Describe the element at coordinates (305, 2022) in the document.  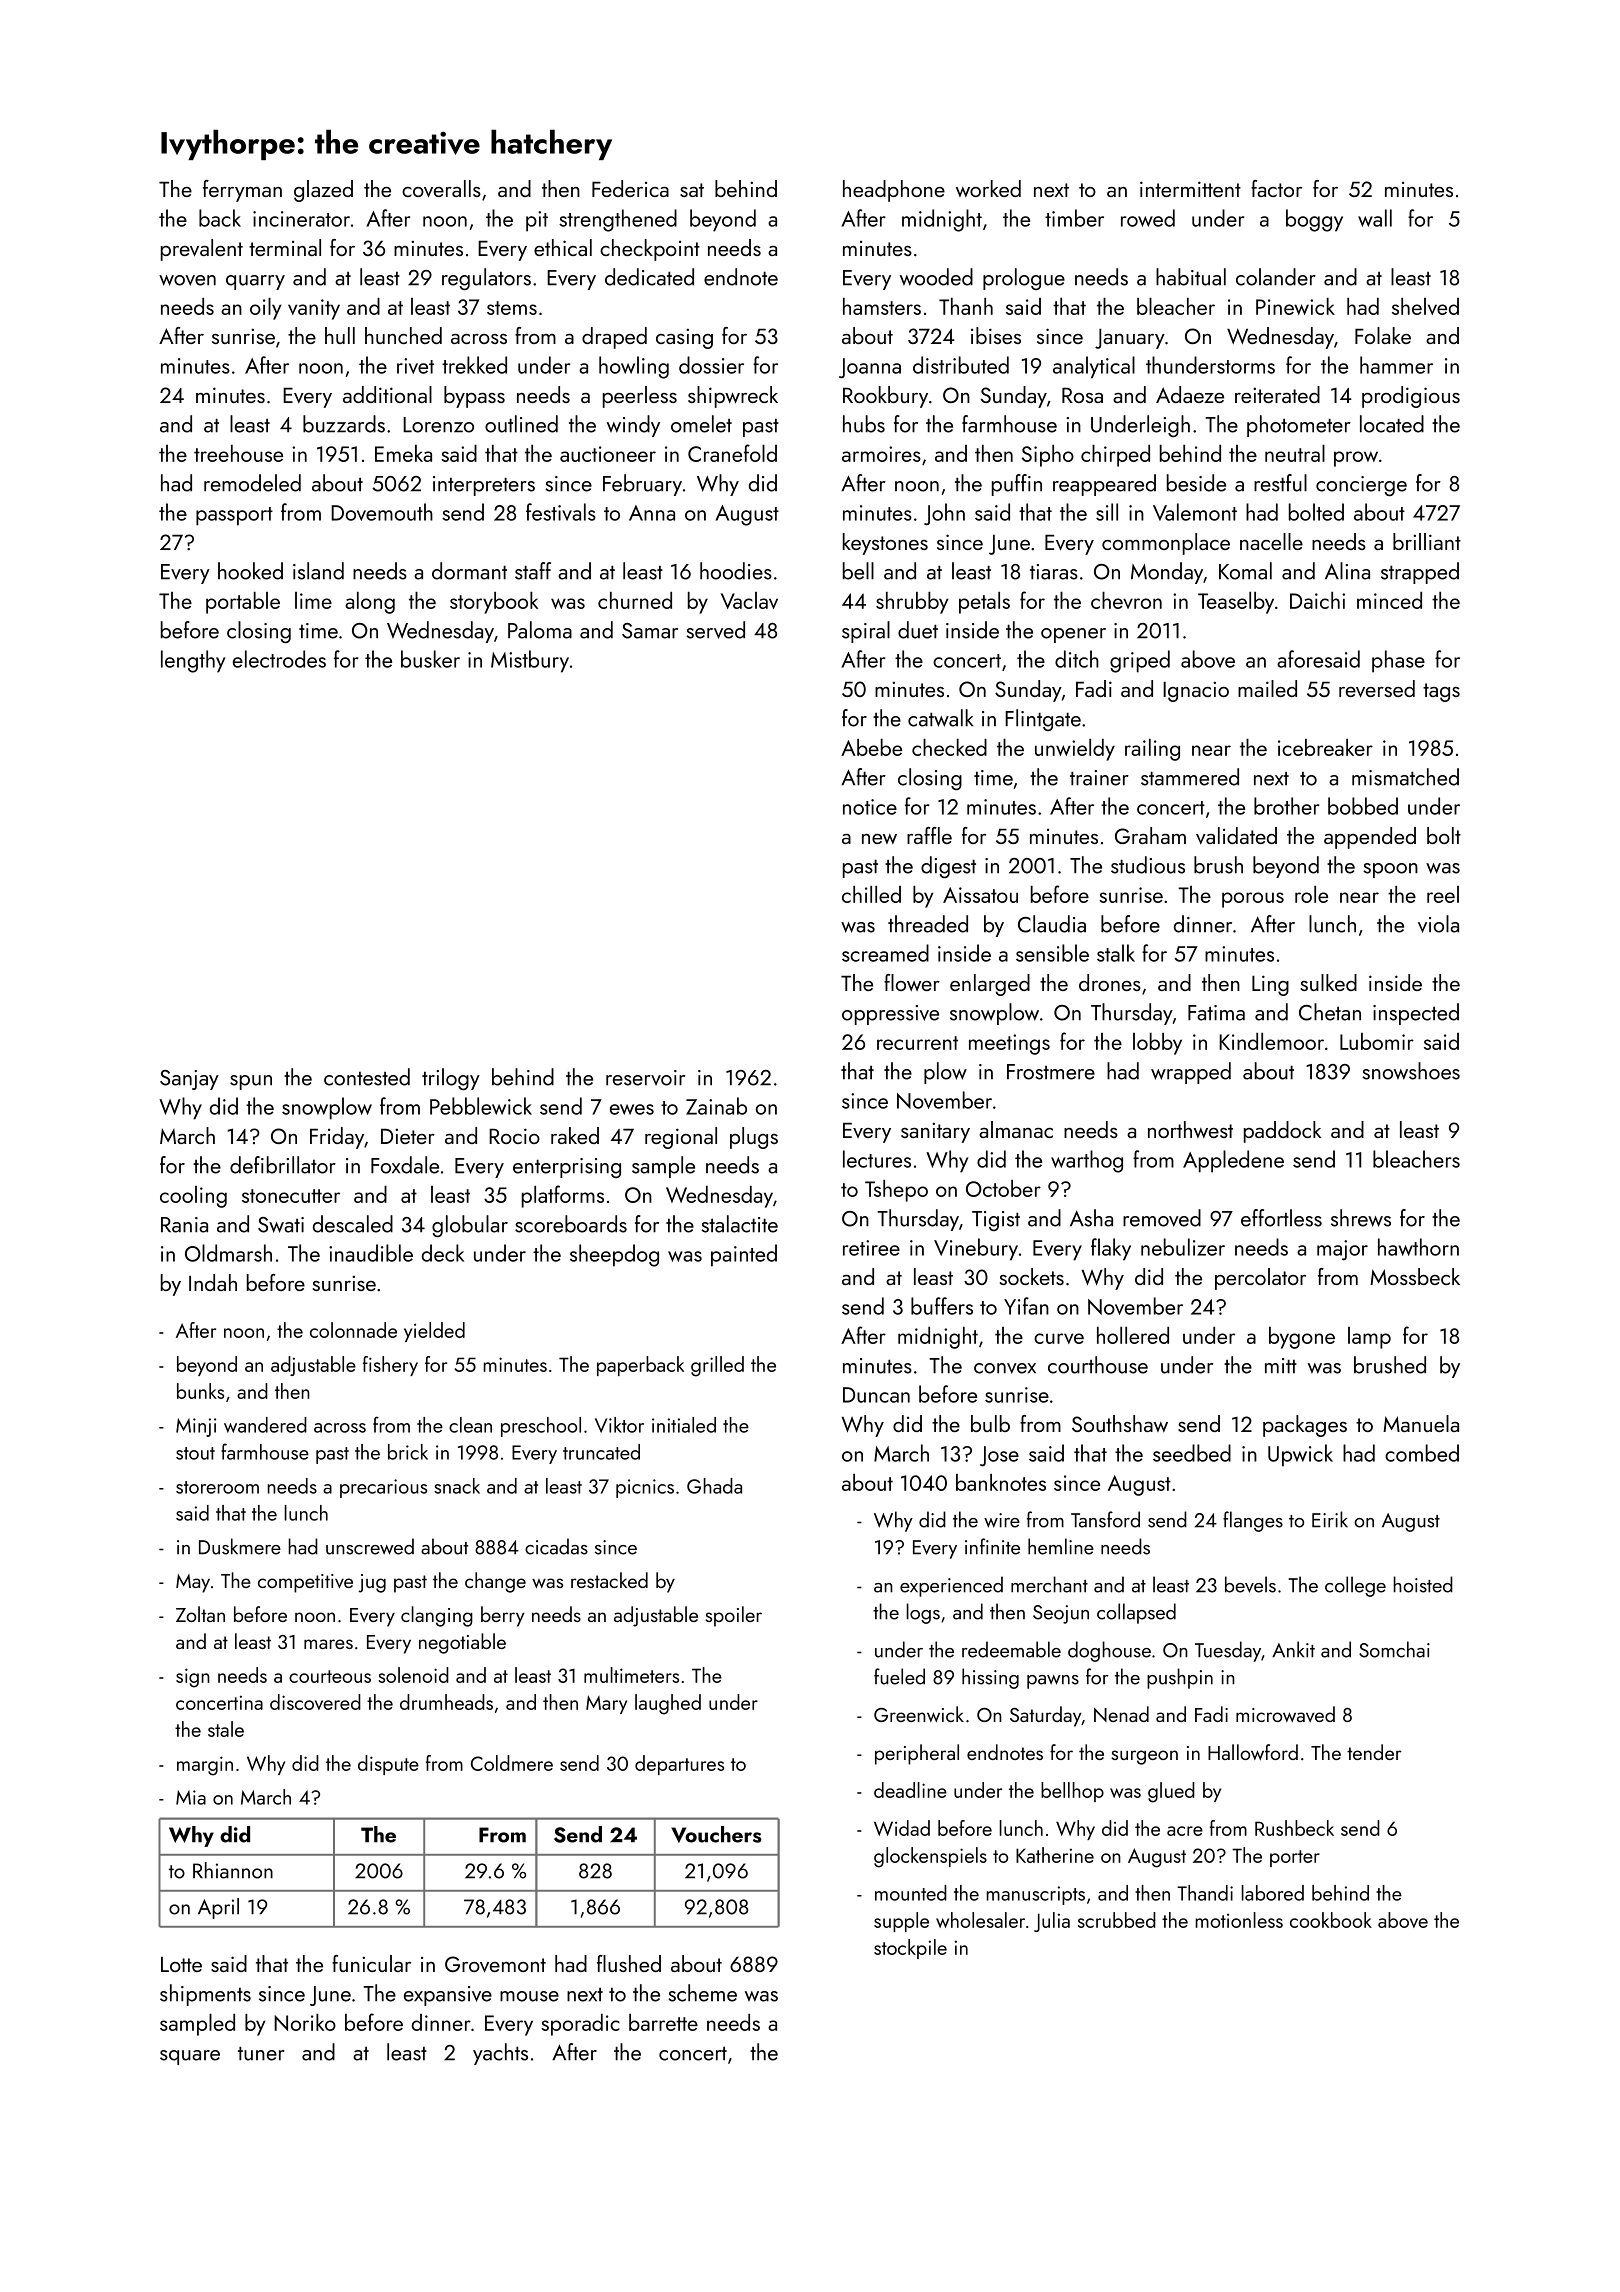
I see `Noriko` at that location.
